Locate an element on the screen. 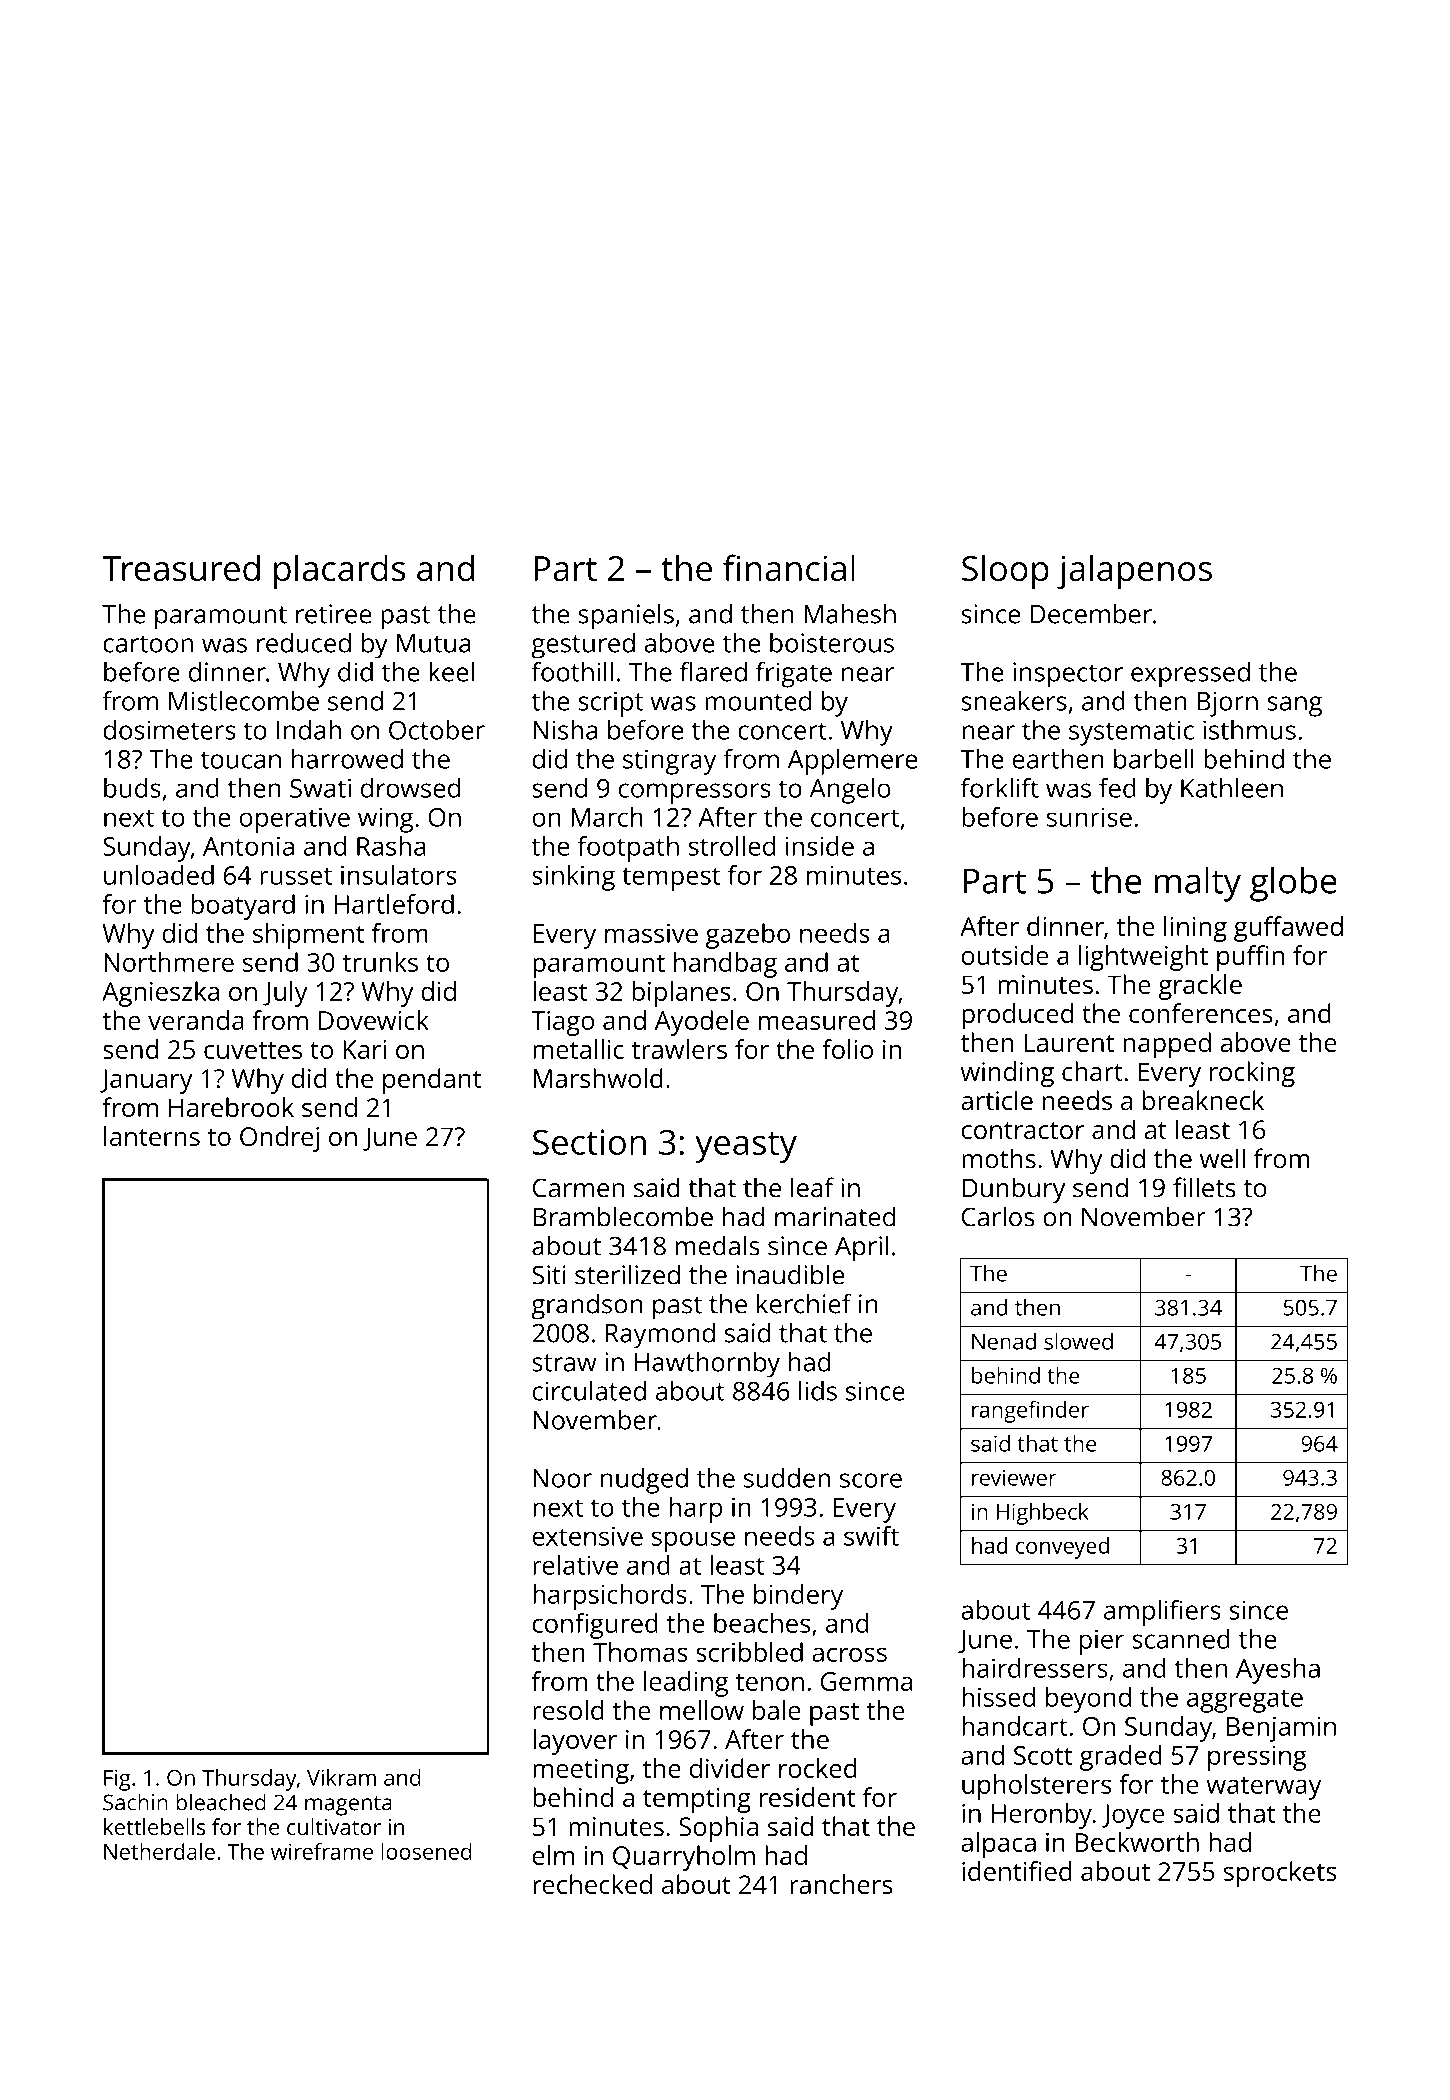 The width and height of the screenshot is (1450, 2100). lanterns is located at coordinates (152, 1136).
